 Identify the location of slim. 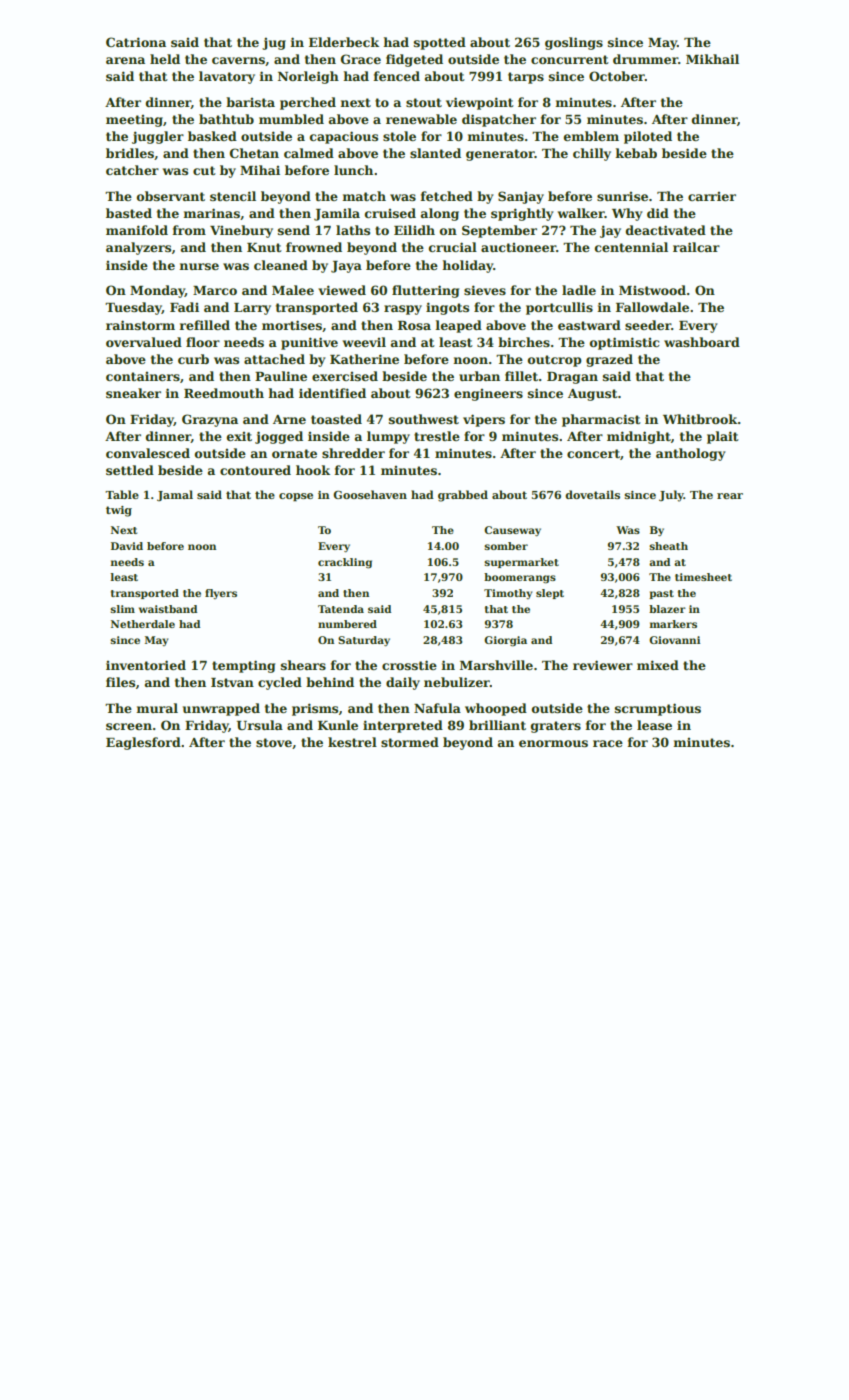
(122, 609).
